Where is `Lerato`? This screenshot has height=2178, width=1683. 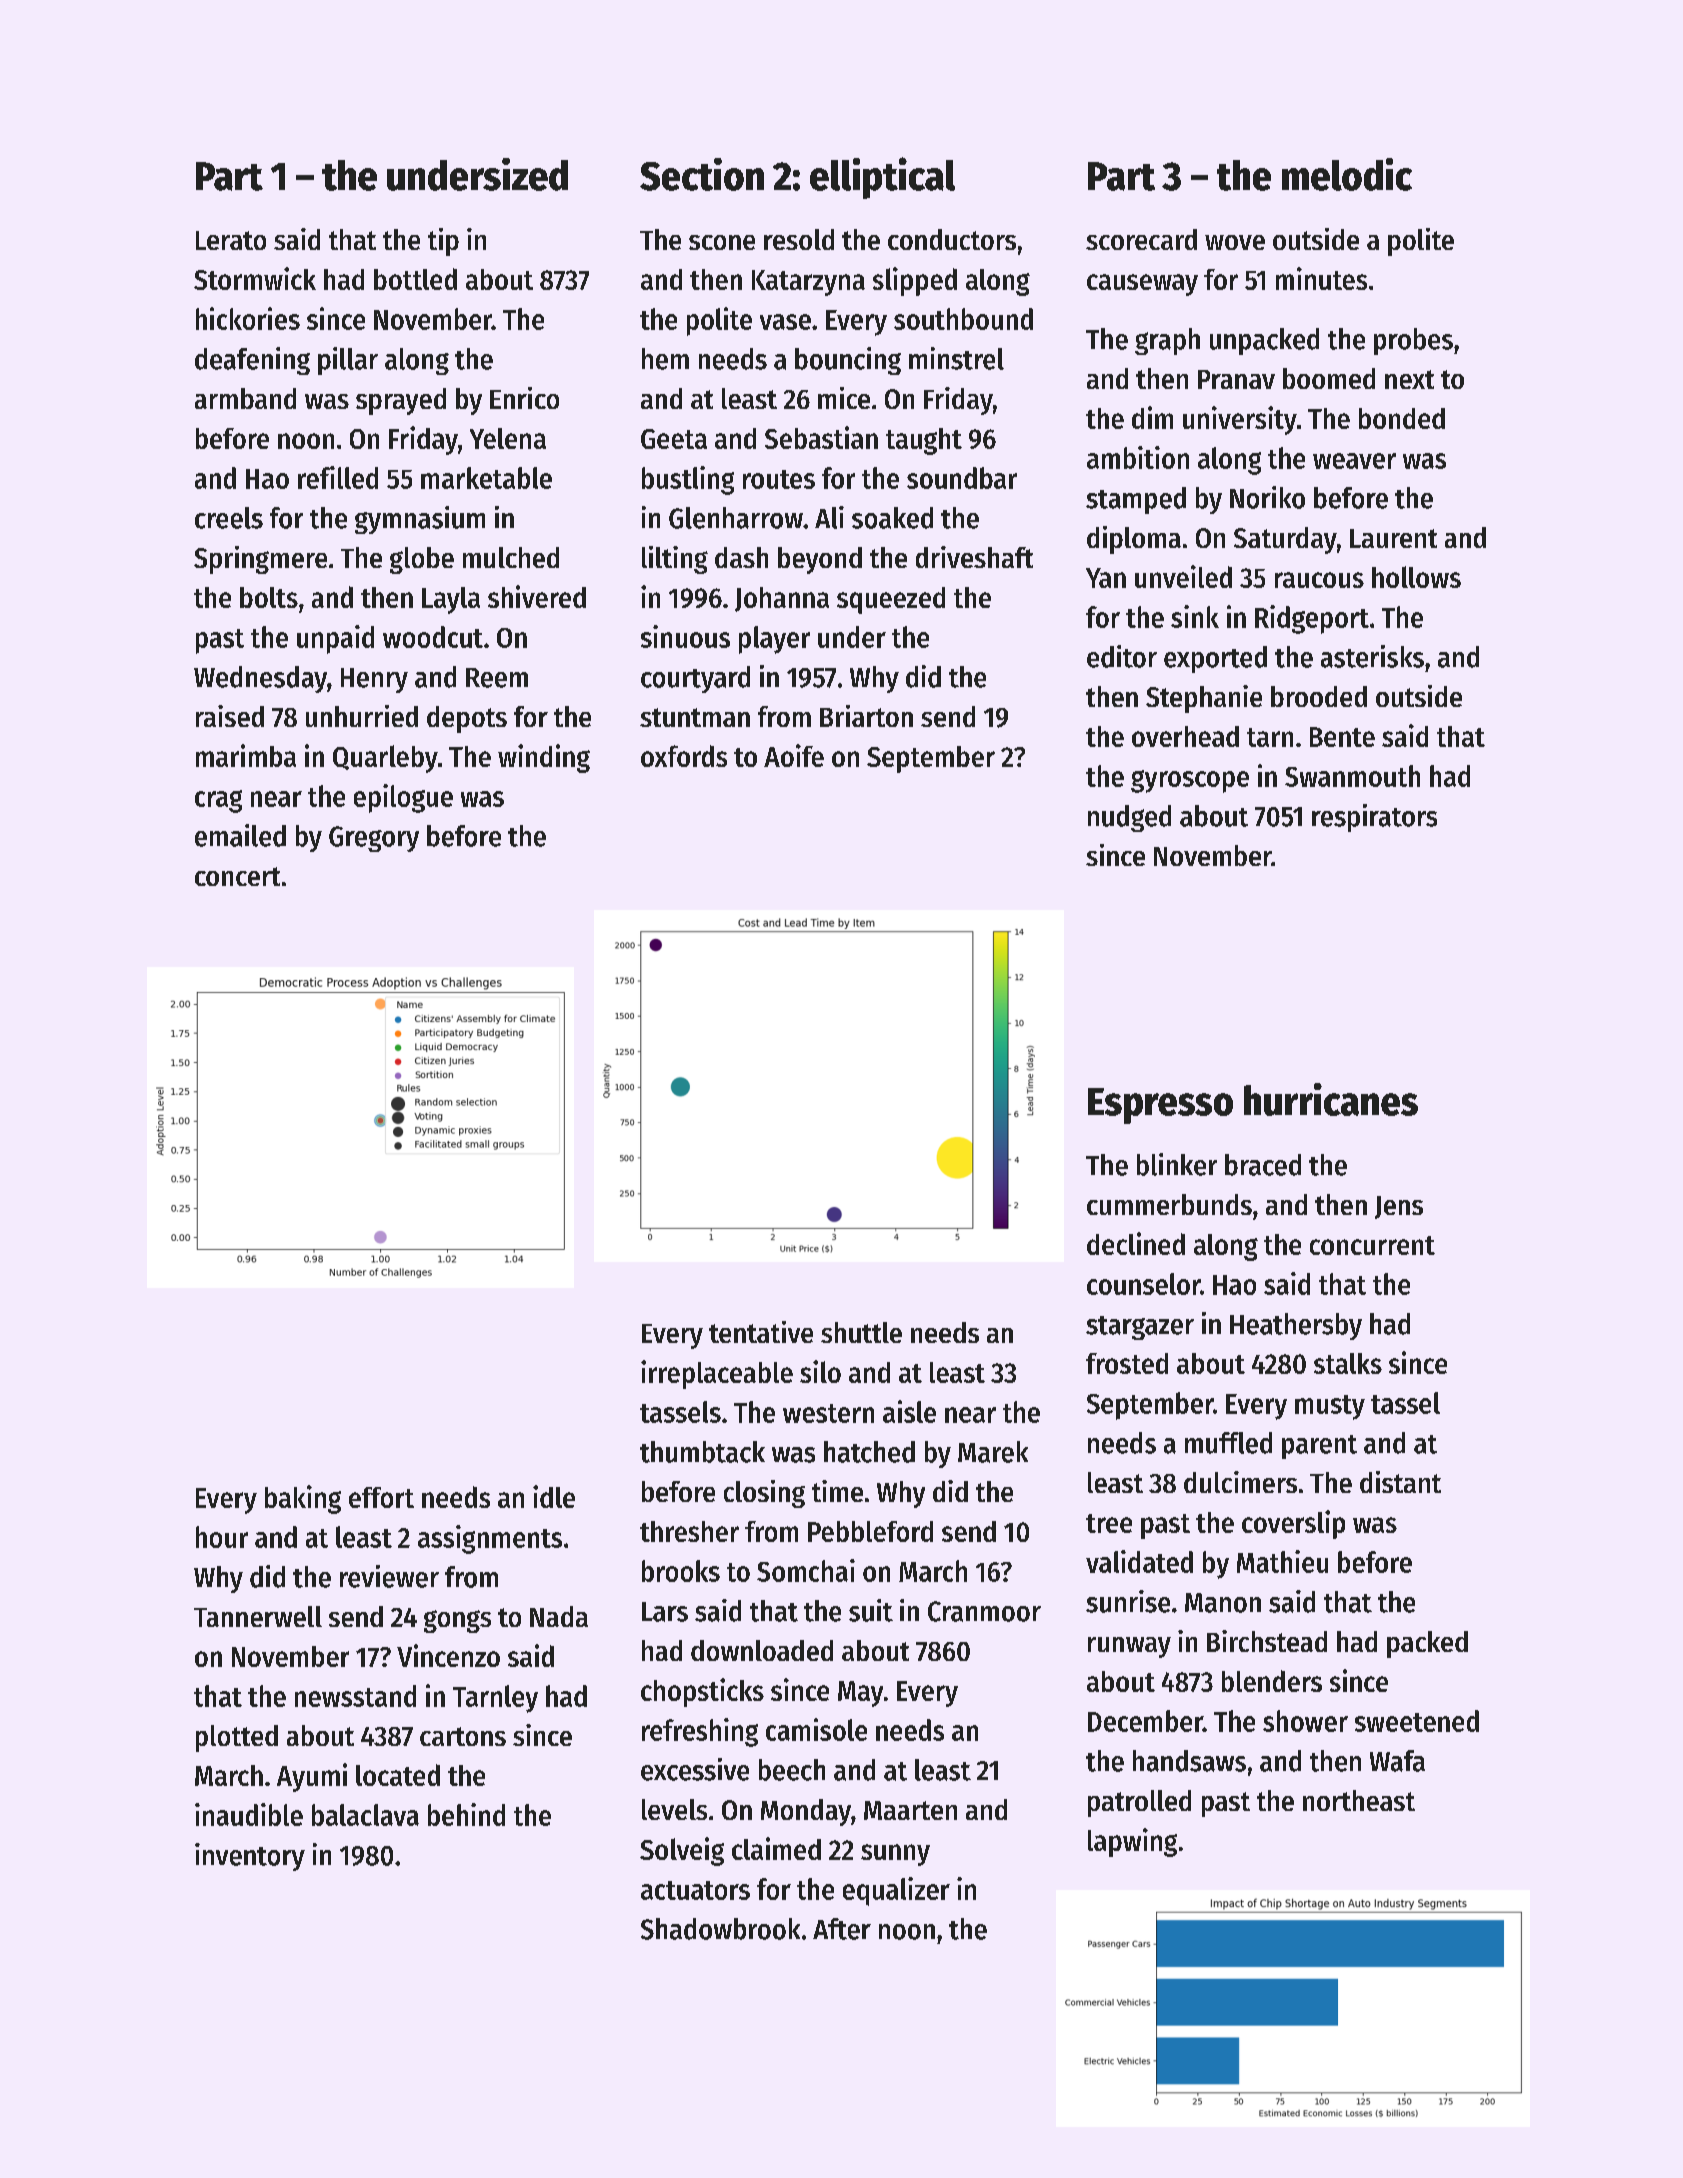 Lerato is located at coordinates (231, 240).
